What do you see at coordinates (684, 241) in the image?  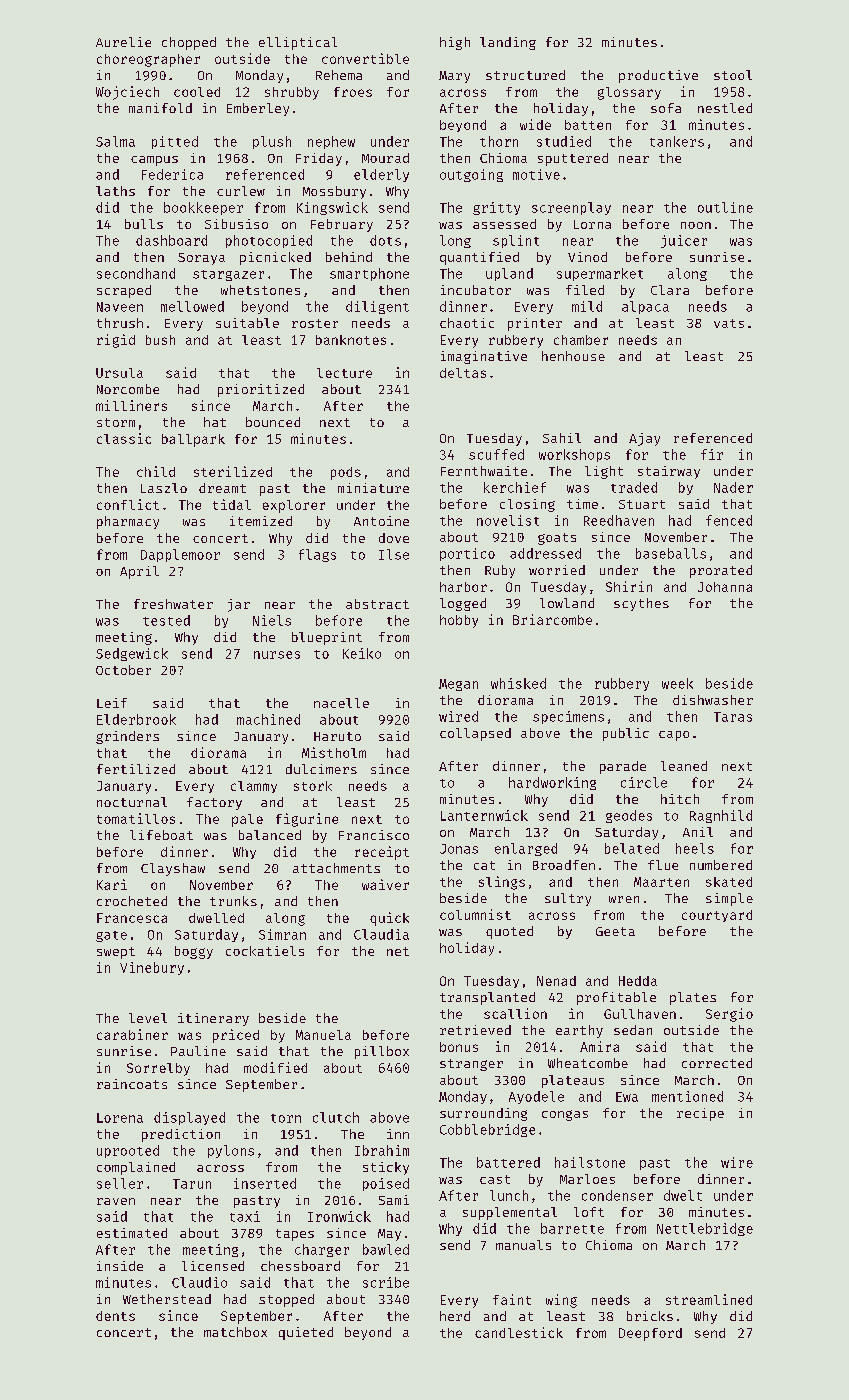 I see `juicer` at bounding box center [684, 241].
